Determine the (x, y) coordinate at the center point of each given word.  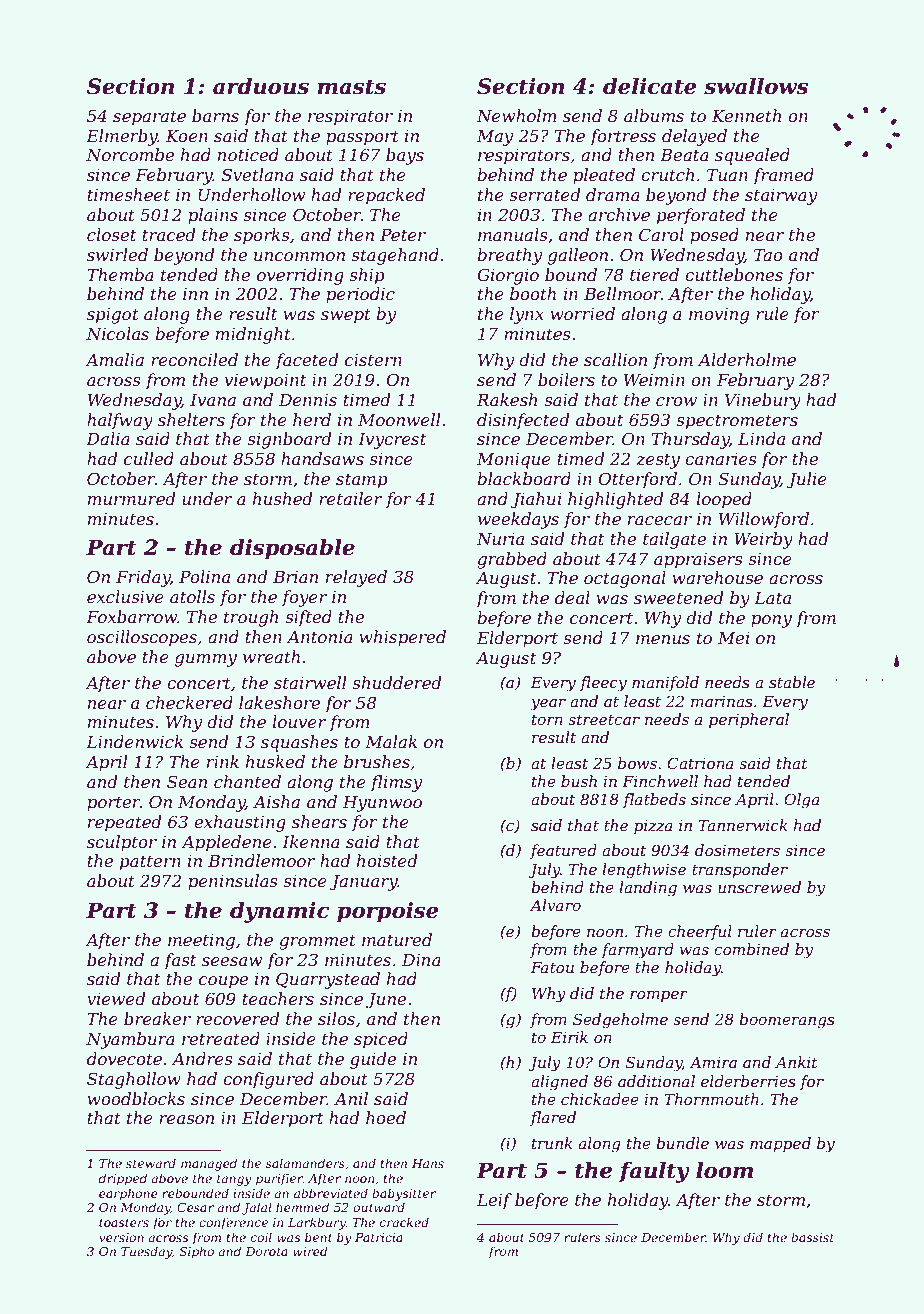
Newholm (516, 115)
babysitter (404, 1194)
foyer (304, 598)
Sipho (196, 1252)
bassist (812, 1237)
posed (714, 236)
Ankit (796, 1062)
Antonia (320, 637)
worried (583, 313)
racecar (660, 520)
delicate (650, 86)
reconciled (194, 359)
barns (215, 115)
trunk (552, 1143)
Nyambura (130, 1040)
